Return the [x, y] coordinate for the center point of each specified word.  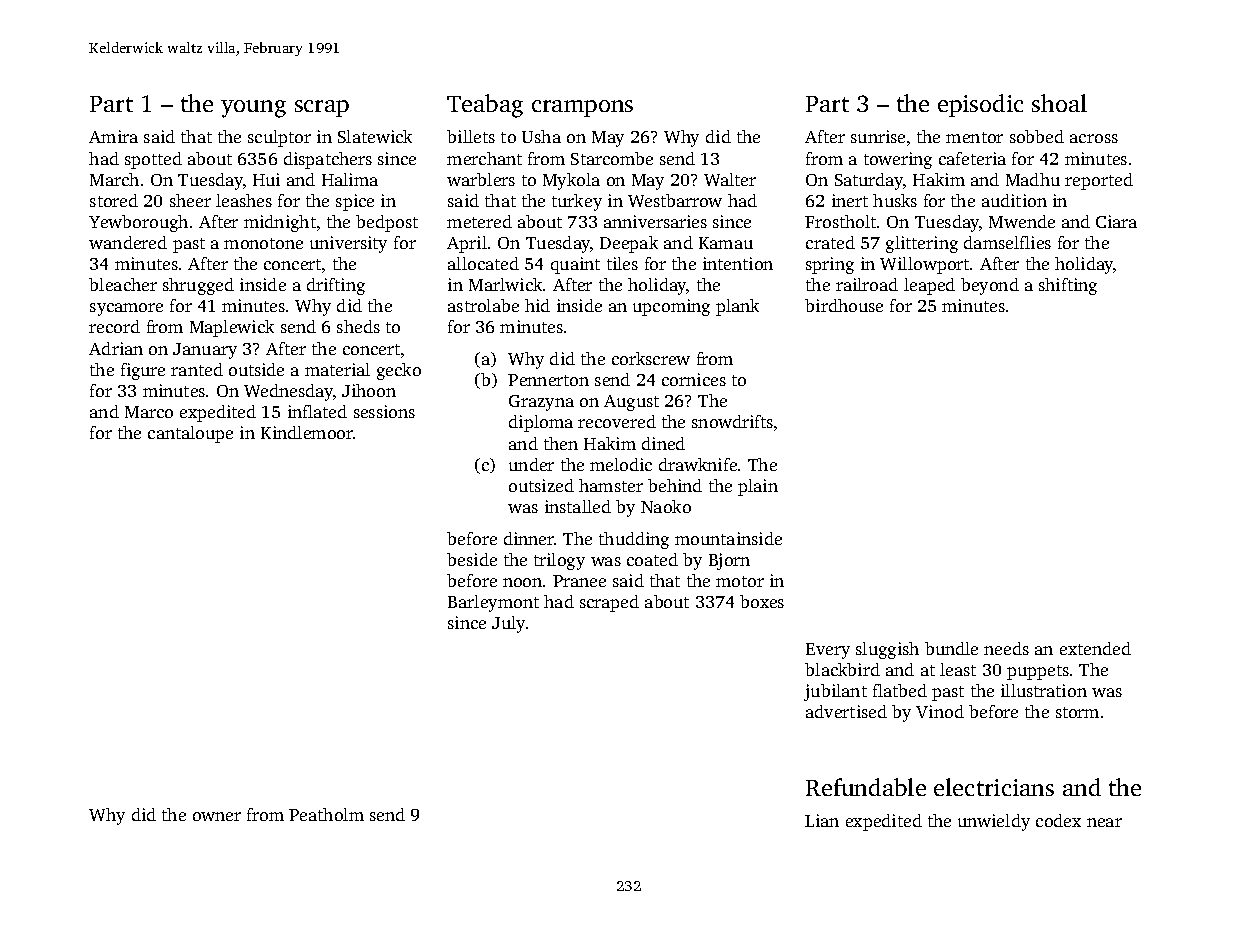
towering [898, 160]
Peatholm [326, 814]
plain [758, 487]
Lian [822, 820]
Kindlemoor [307, 432]
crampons [582, 108]
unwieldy [994, 822]
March [114, 179]
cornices [694, 379]
